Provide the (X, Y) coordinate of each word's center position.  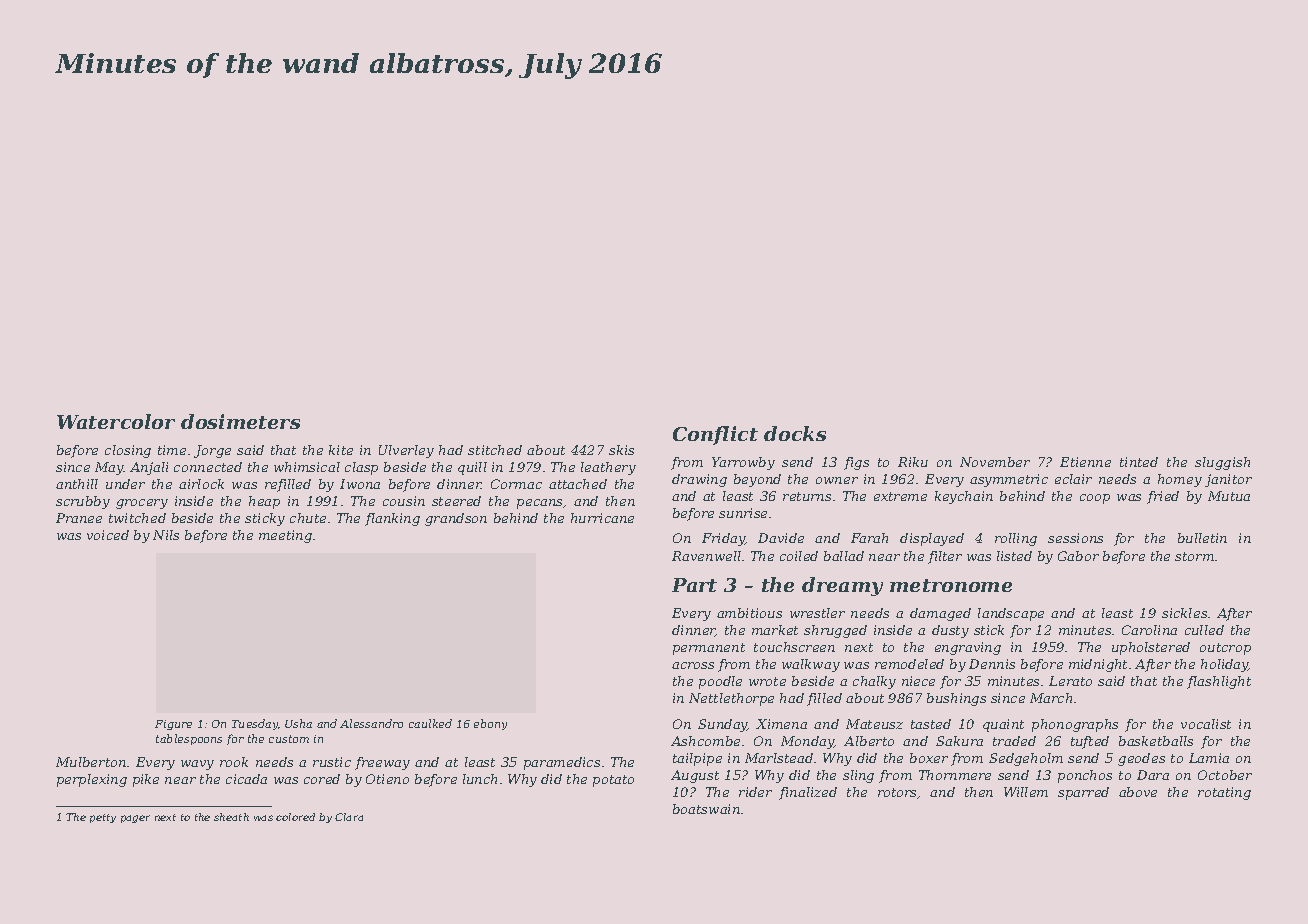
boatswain (706, 809)
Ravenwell (706, 556)
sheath (231, 817)
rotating (1224, 793)
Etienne (1085, 462)
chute (308, 518)
